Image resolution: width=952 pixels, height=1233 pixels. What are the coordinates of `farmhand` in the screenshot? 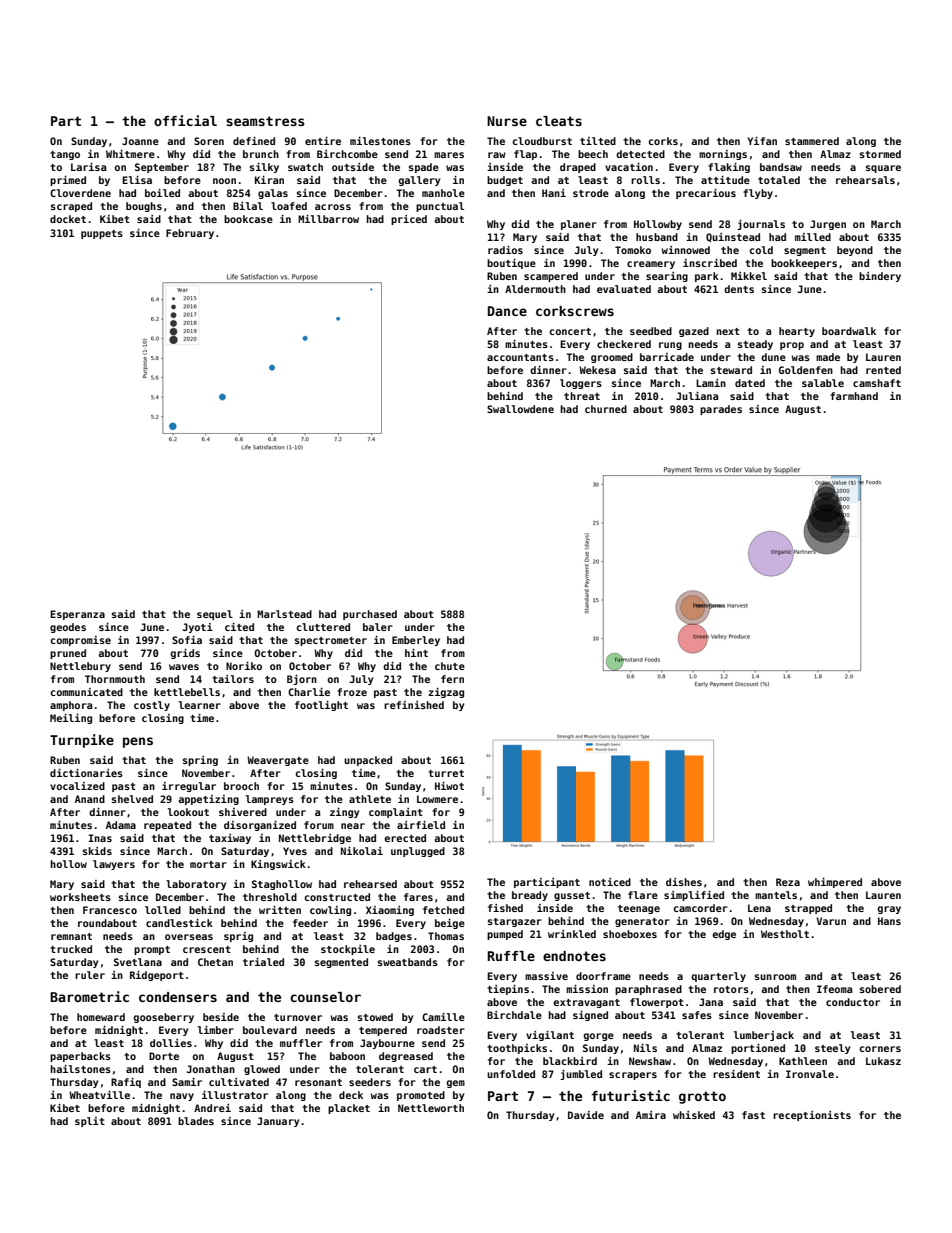 It's located at (854, 396).
